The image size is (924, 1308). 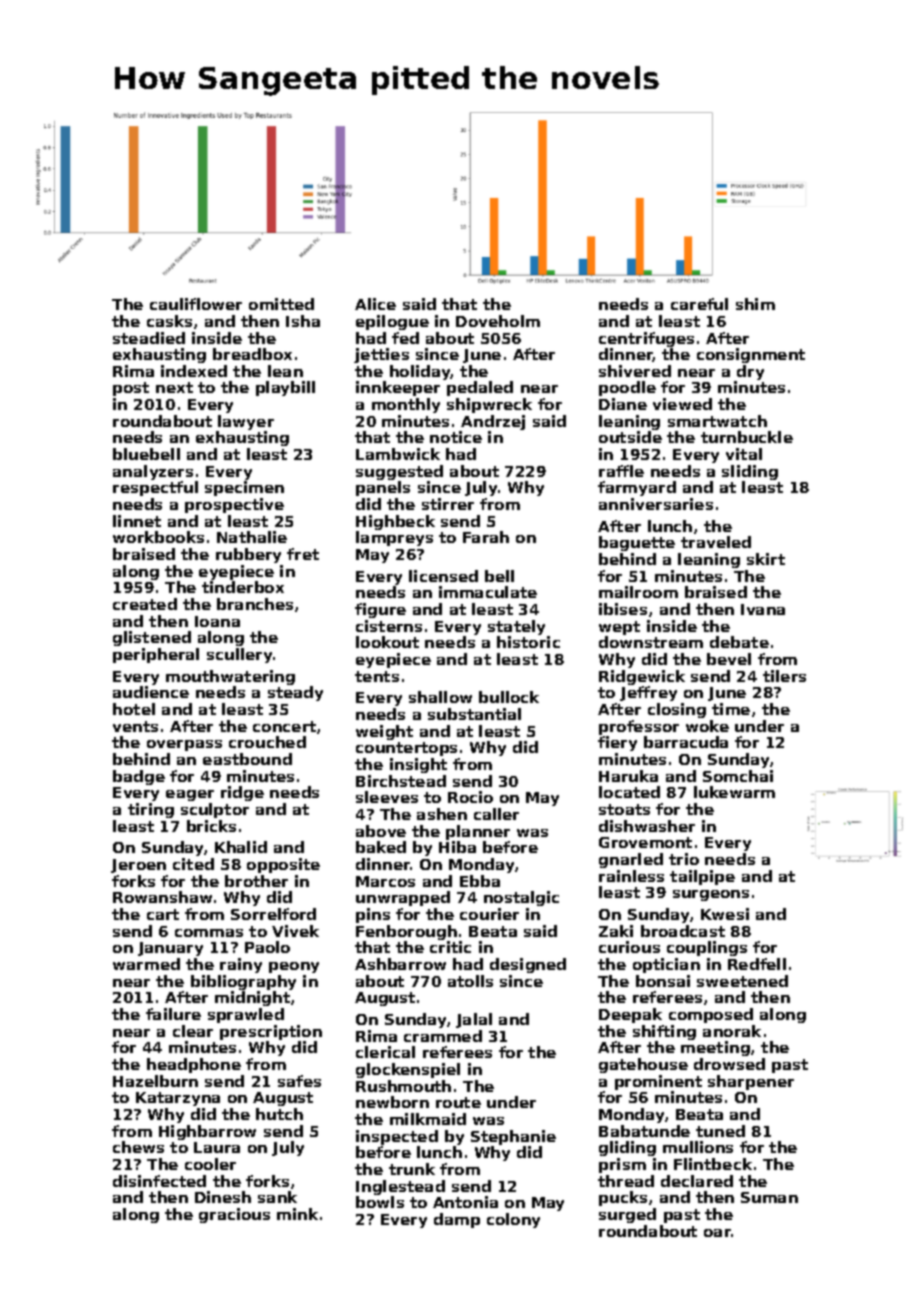 I want to click on shim, so click(x=755, y=304).
